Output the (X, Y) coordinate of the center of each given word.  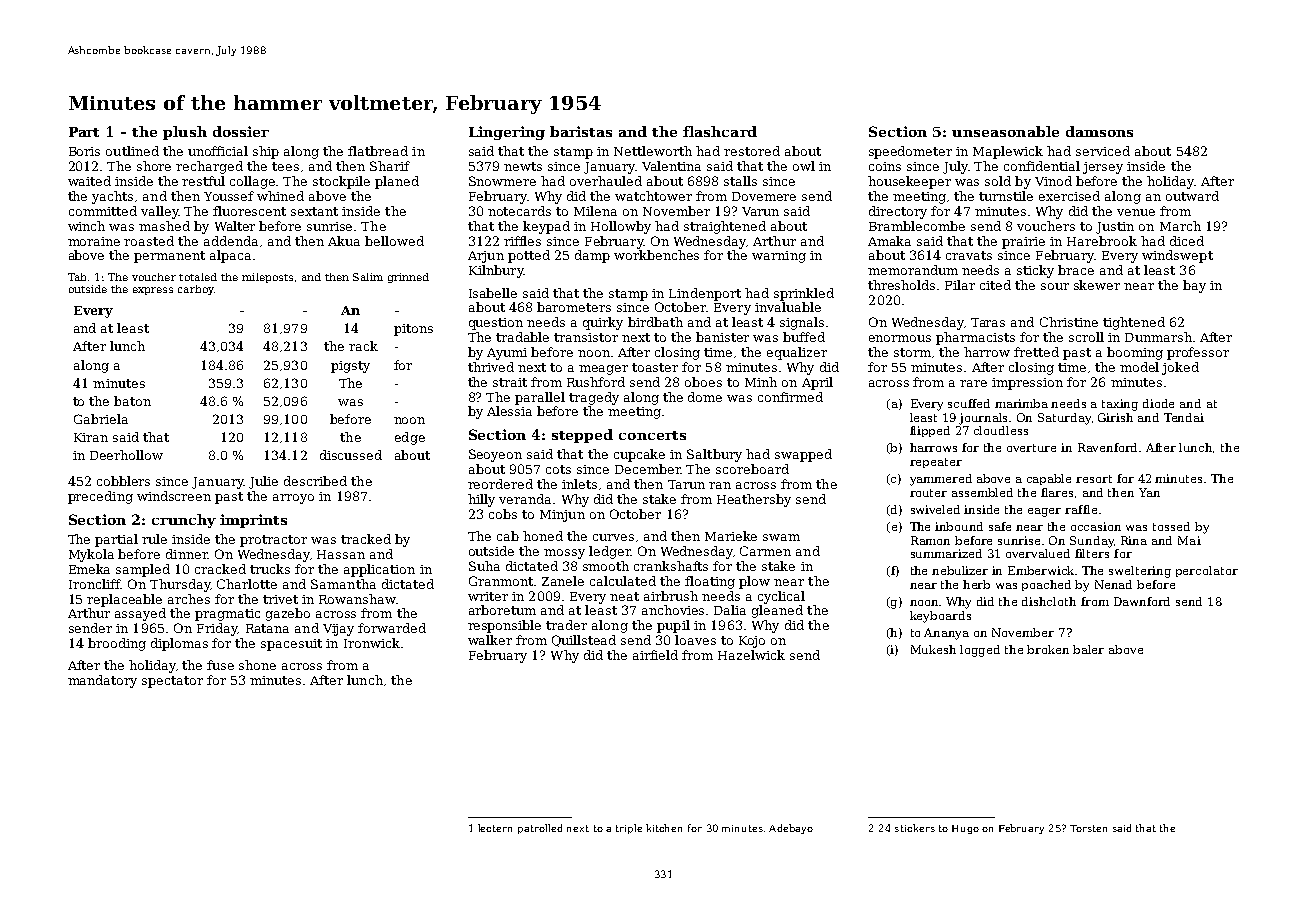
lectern (495, 828)
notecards (519, 211)
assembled (982, 492)
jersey (1103, 168)
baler (1088, 649)
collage (253, 182)
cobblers (123, 481)
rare (973, 383)
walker (490, 640)
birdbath (655, 322)
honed (543, 536)
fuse (220, 665)
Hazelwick (751, 655)
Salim (368, 277)
